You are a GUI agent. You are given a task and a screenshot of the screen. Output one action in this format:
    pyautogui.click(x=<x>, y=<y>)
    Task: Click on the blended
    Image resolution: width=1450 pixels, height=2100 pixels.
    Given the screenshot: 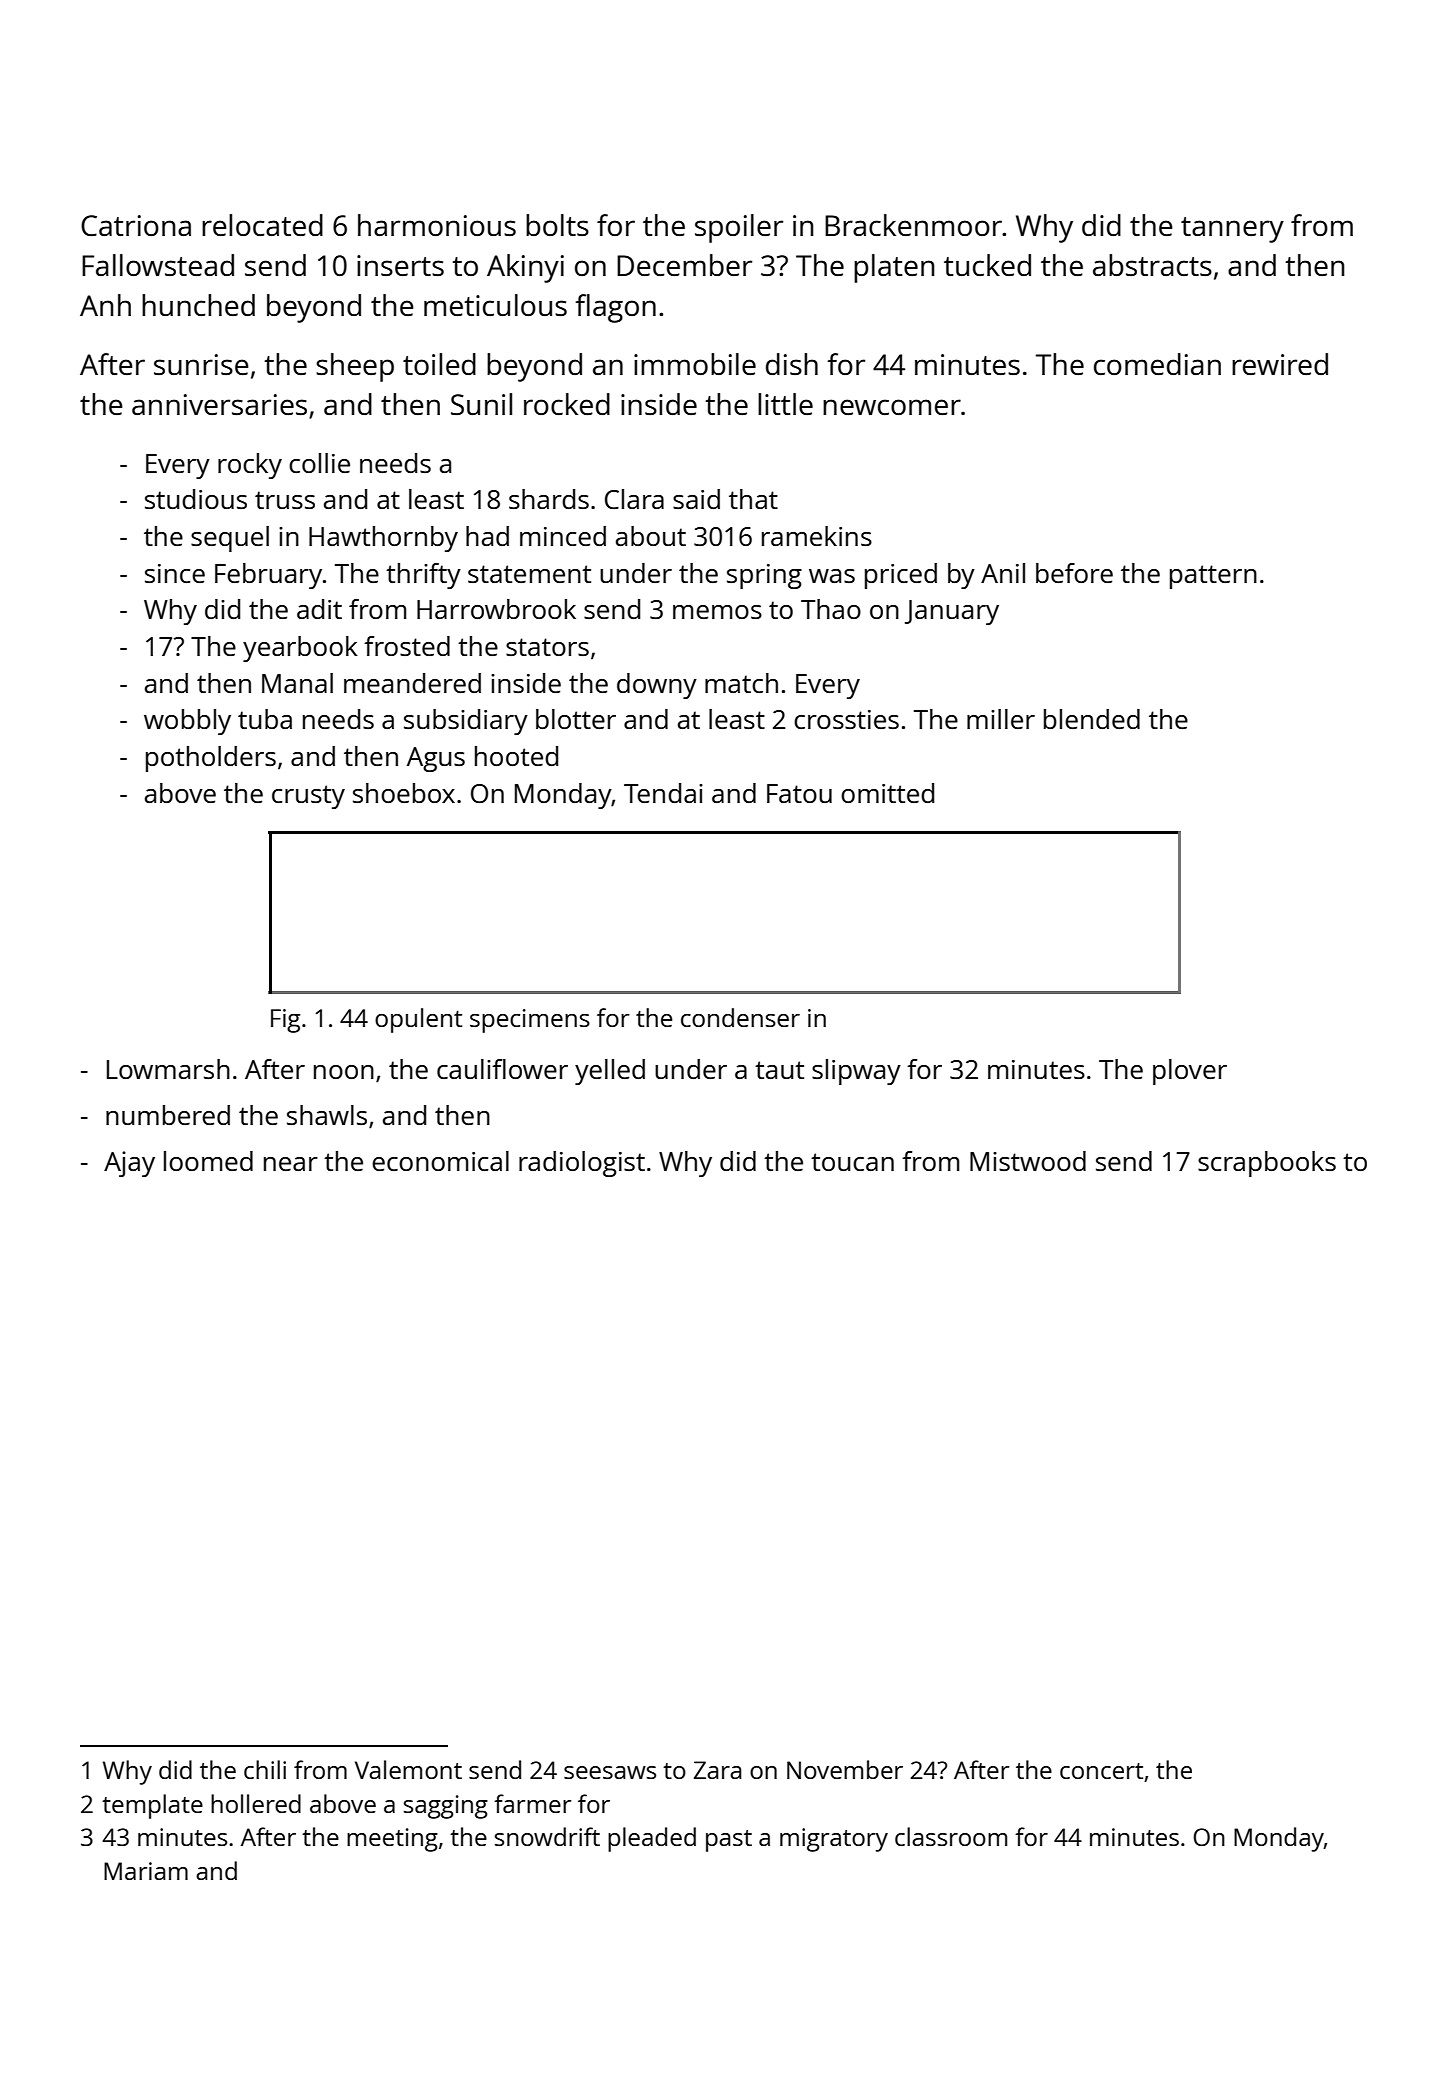 What is the action you would take?
    pyautogui.click(x=1092, y=719)
